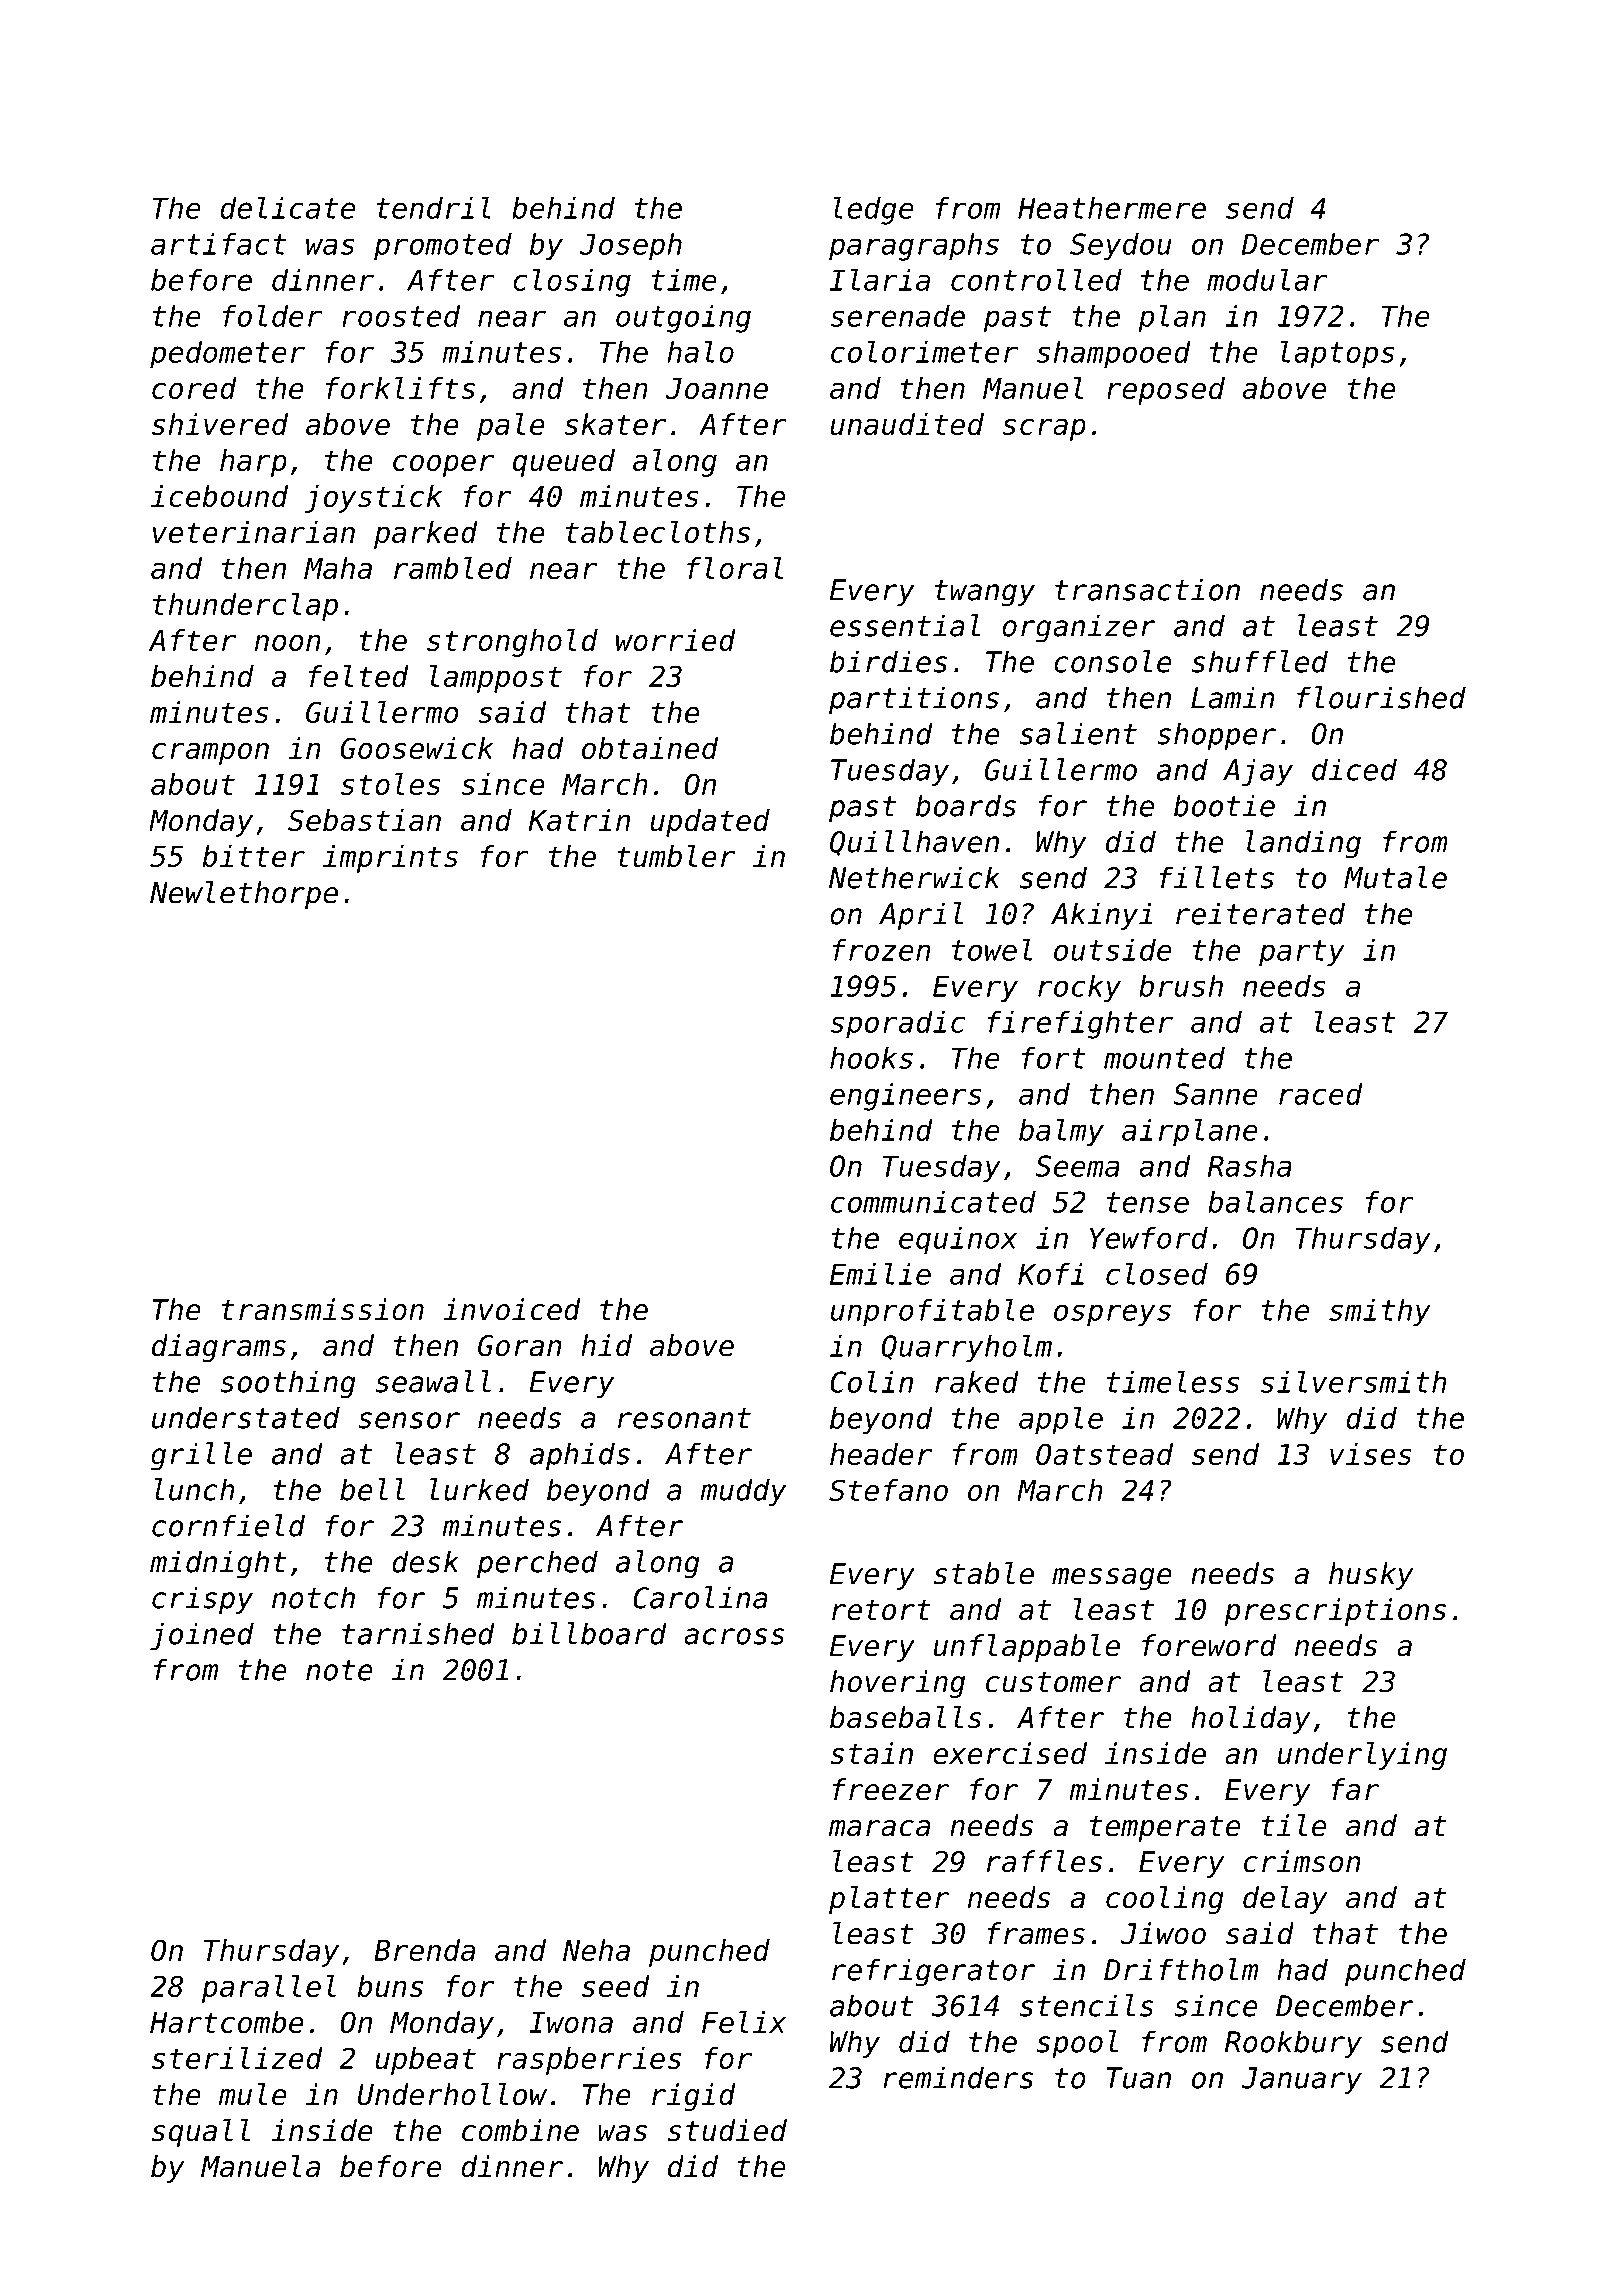  Describe the element at coordinates (1216, 736) in the document. I see `shopper` at that location.
